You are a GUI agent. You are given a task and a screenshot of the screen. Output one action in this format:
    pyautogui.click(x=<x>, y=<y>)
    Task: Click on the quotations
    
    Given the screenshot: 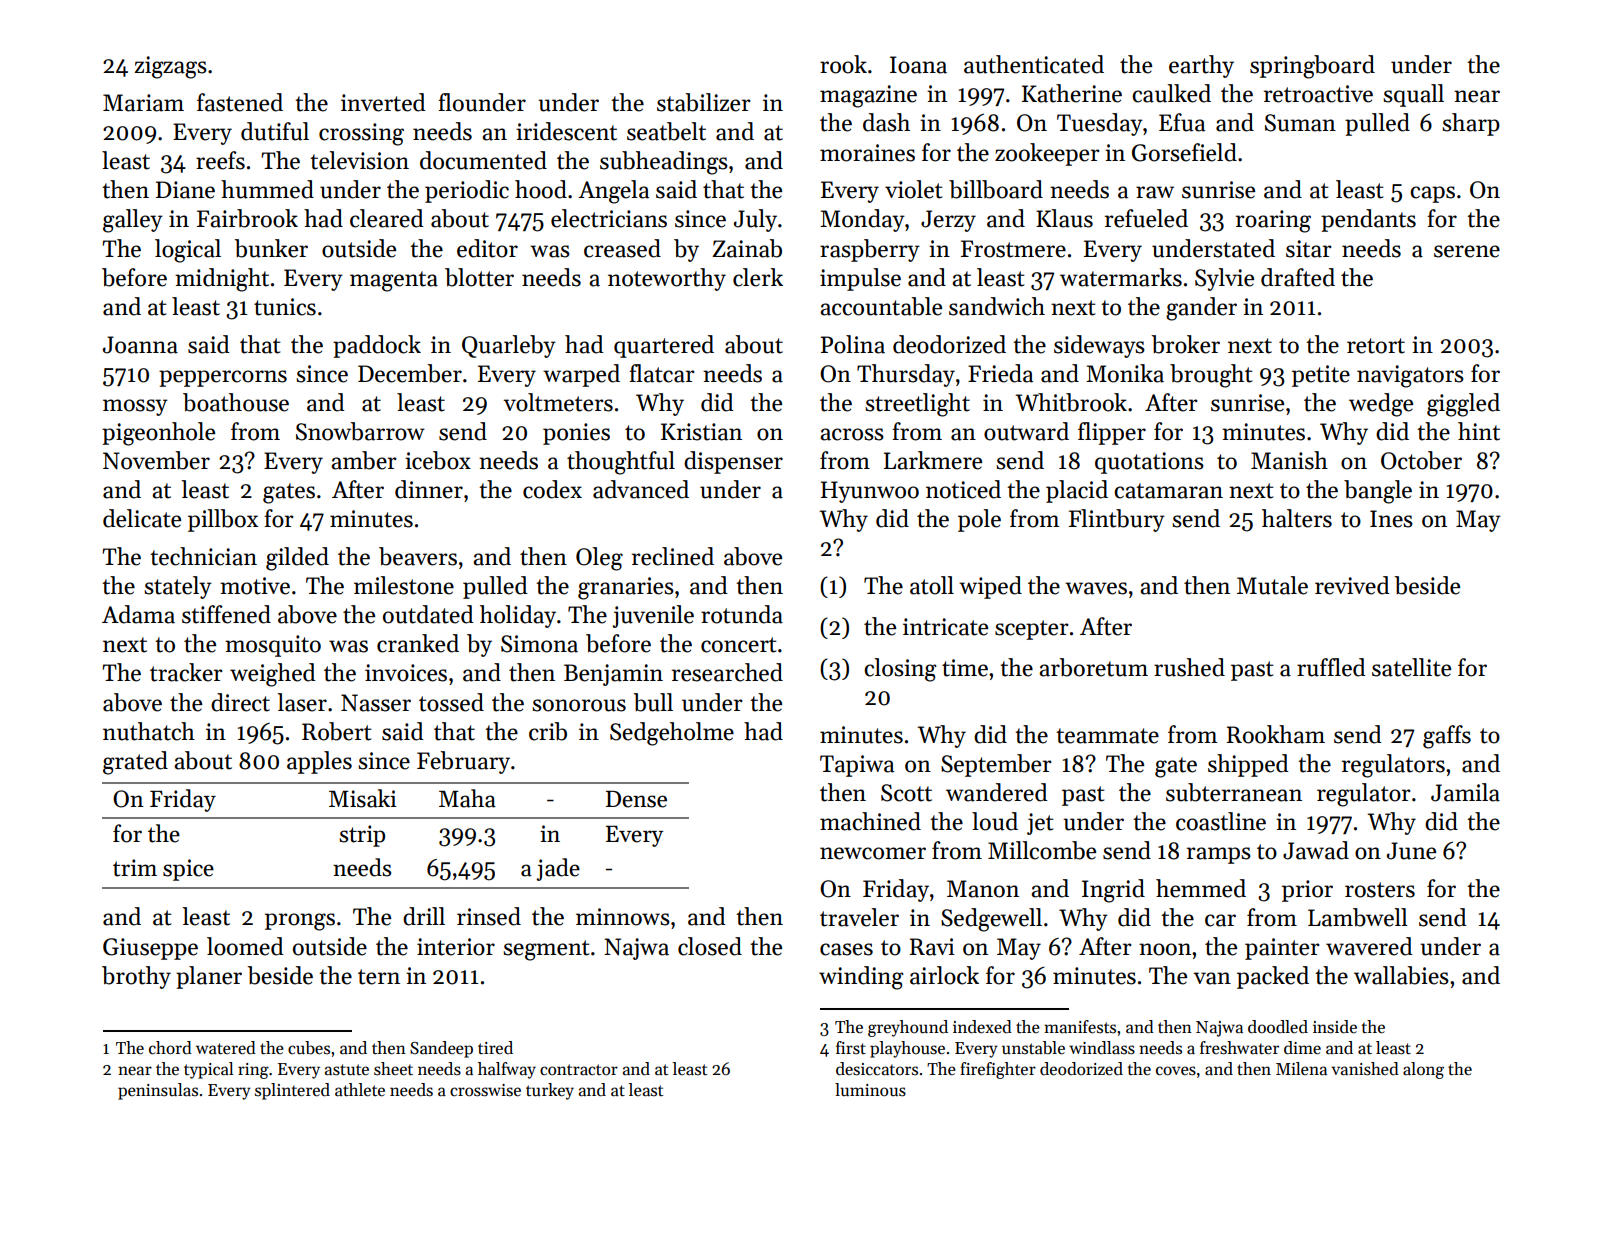 What is the action you would take?
    pyautogui.click(x=1149, y=463)
